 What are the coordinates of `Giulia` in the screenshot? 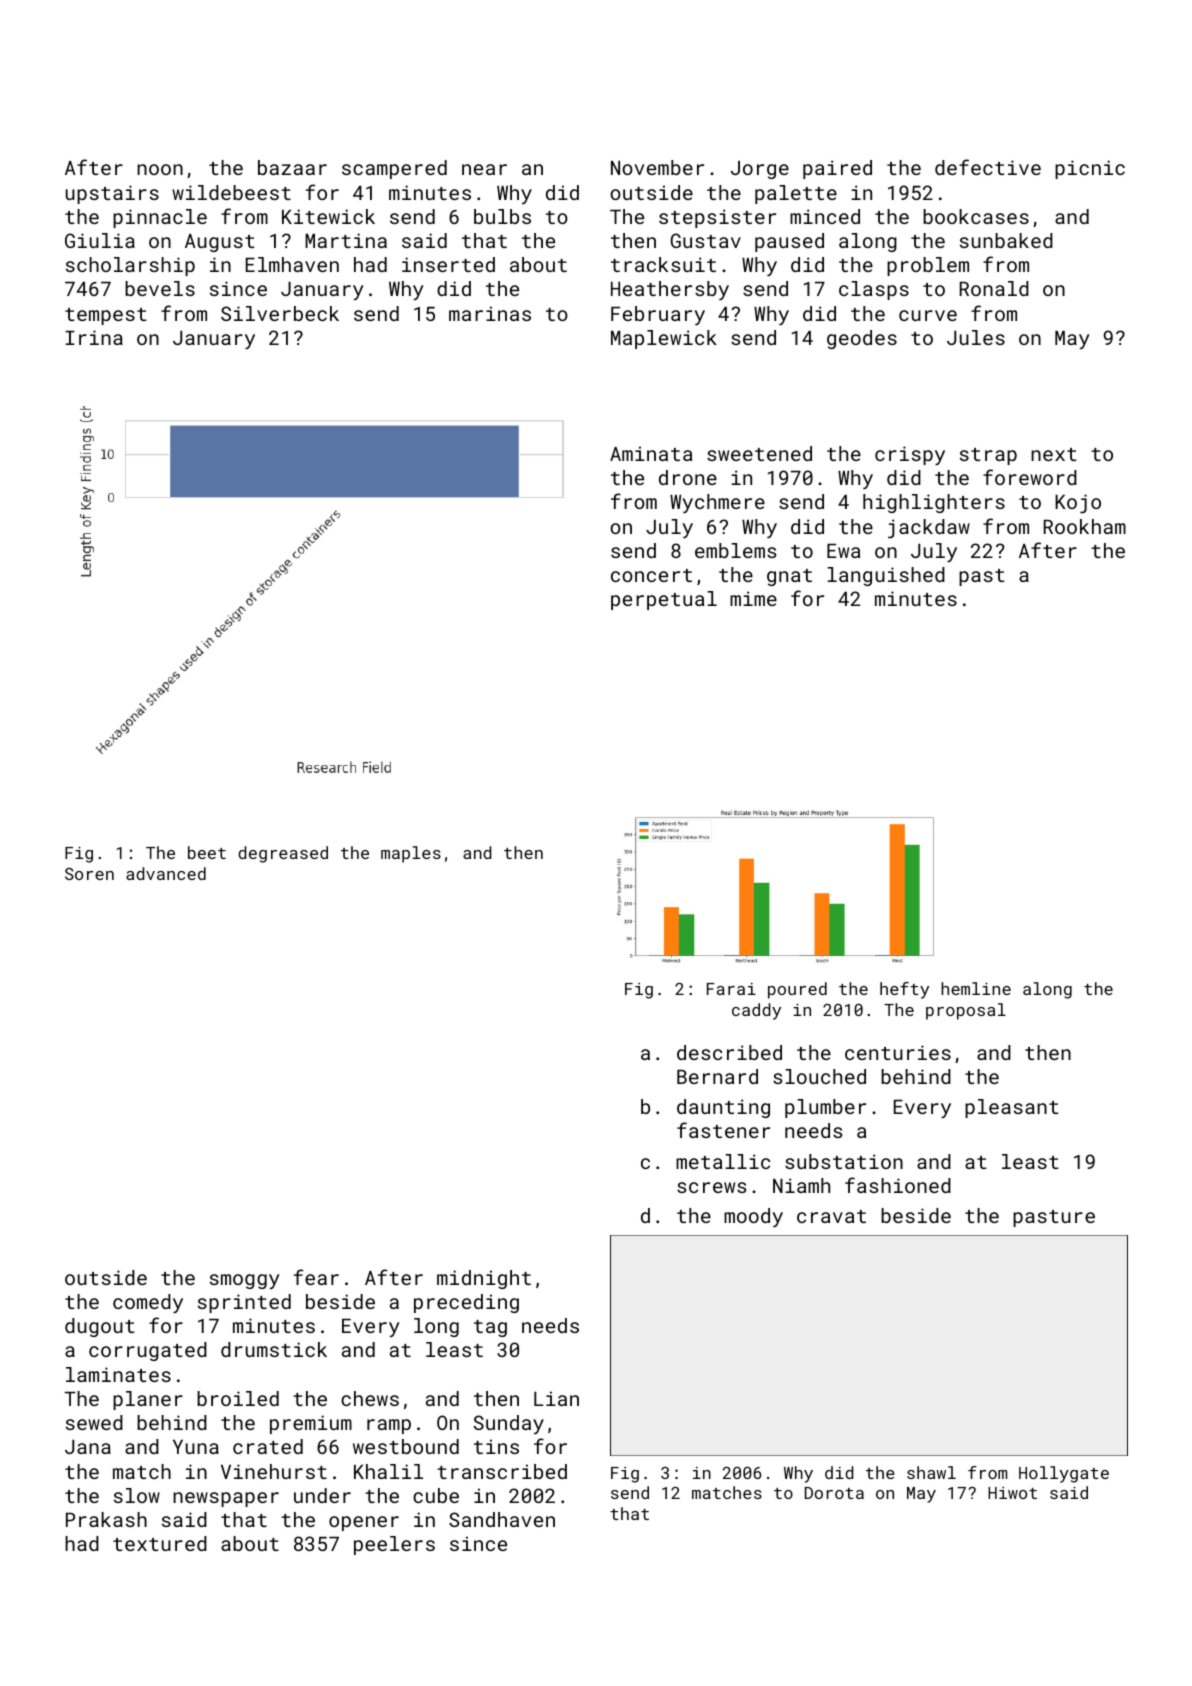 It's located at (100, 240).
